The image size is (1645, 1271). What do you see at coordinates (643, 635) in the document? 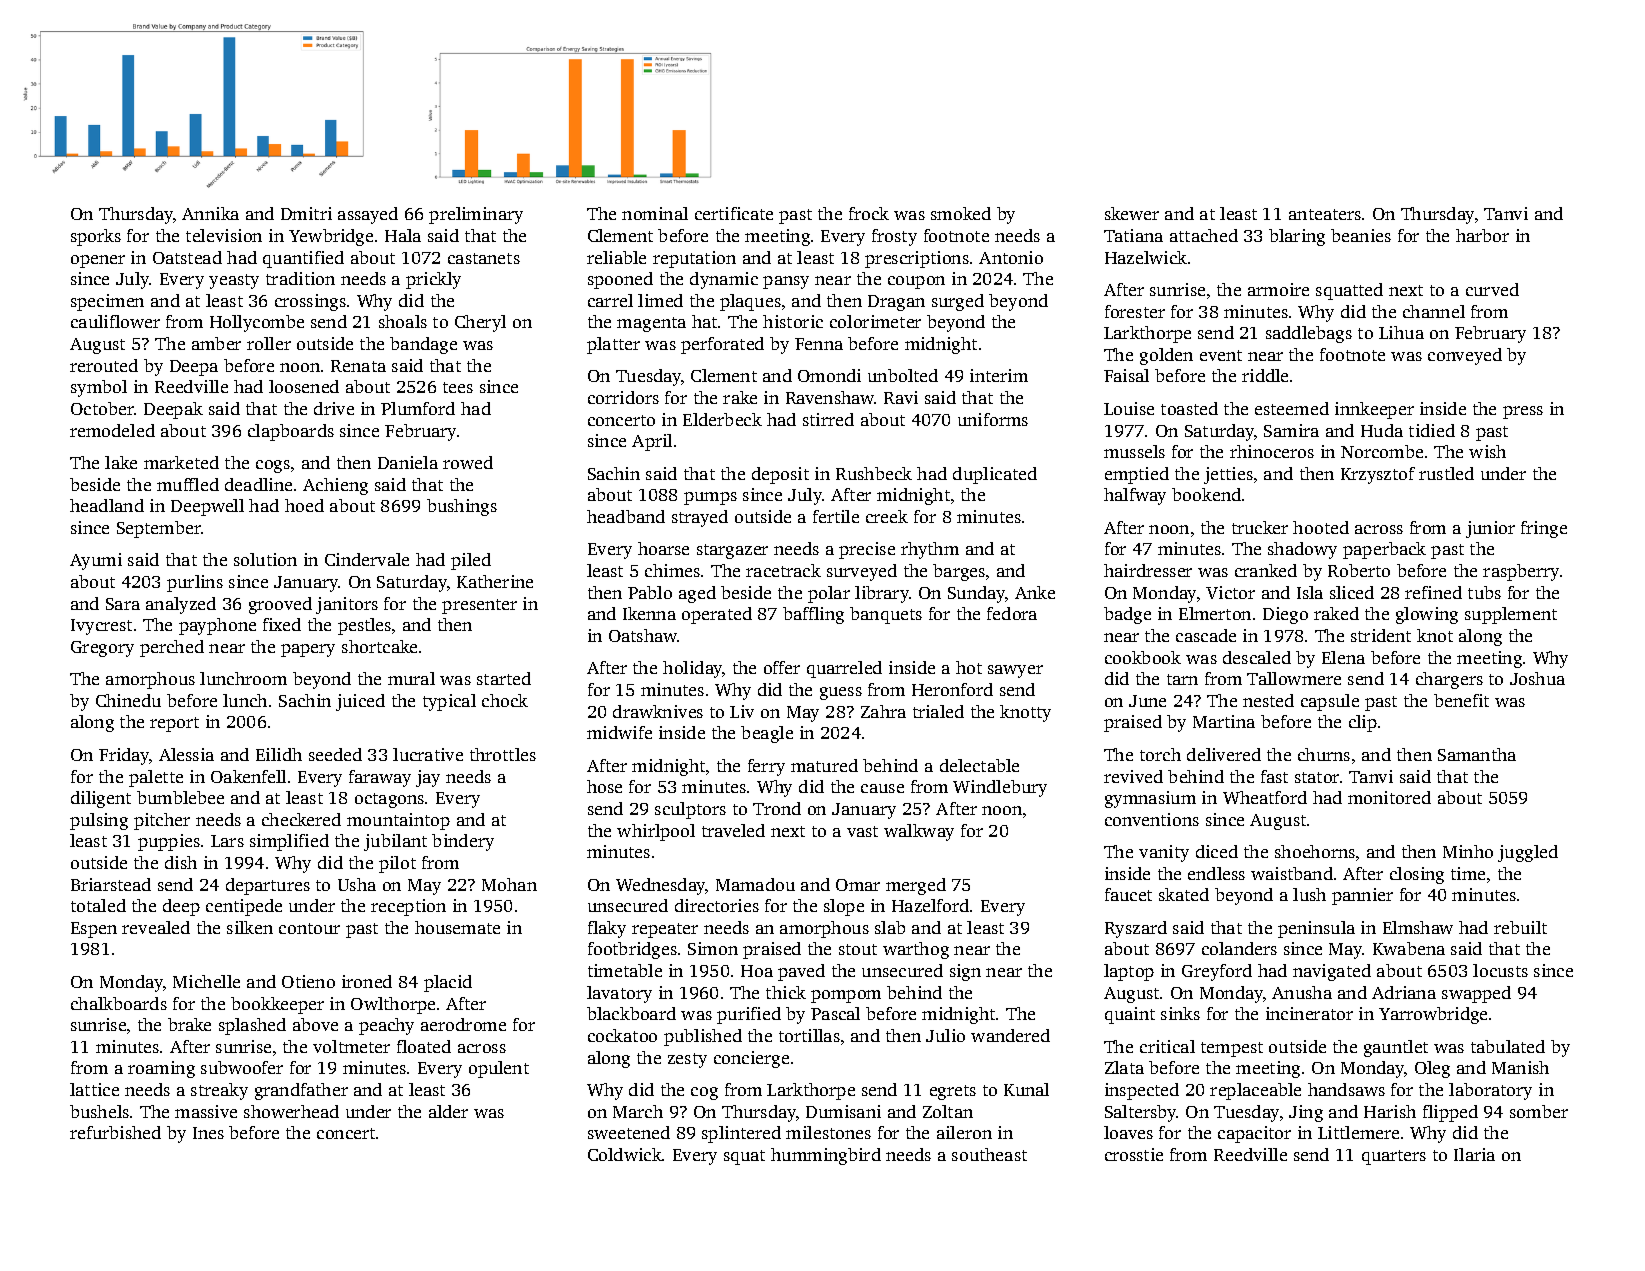
I see `Oatshaw` at bounding box center [643, 635].
